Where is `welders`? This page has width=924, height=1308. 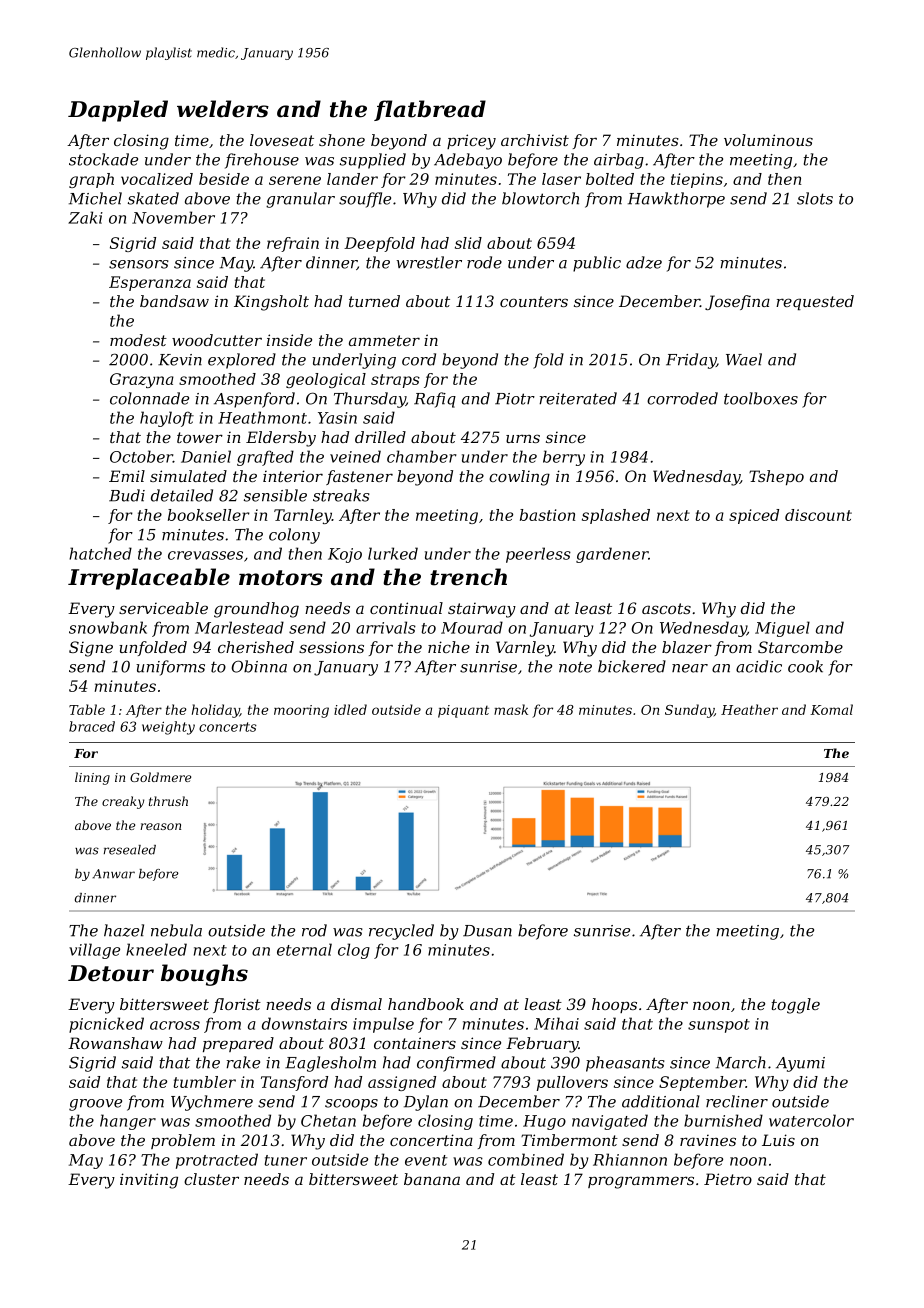 welders is located at coordinates (223, 109).
